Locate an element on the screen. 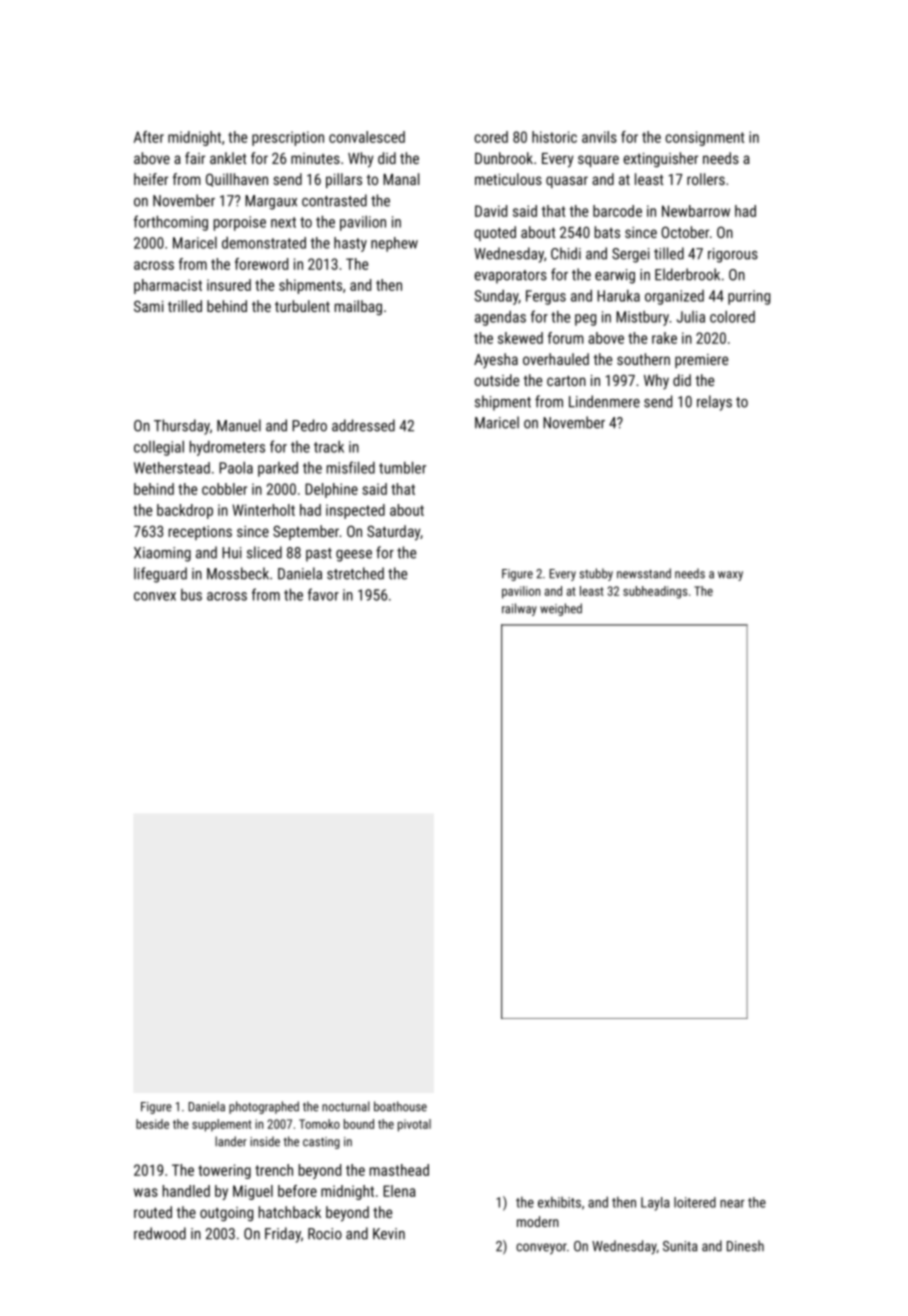 The height and width of the screenshot is (1316, 908). porpoise is located at coordinates (240, 223).
